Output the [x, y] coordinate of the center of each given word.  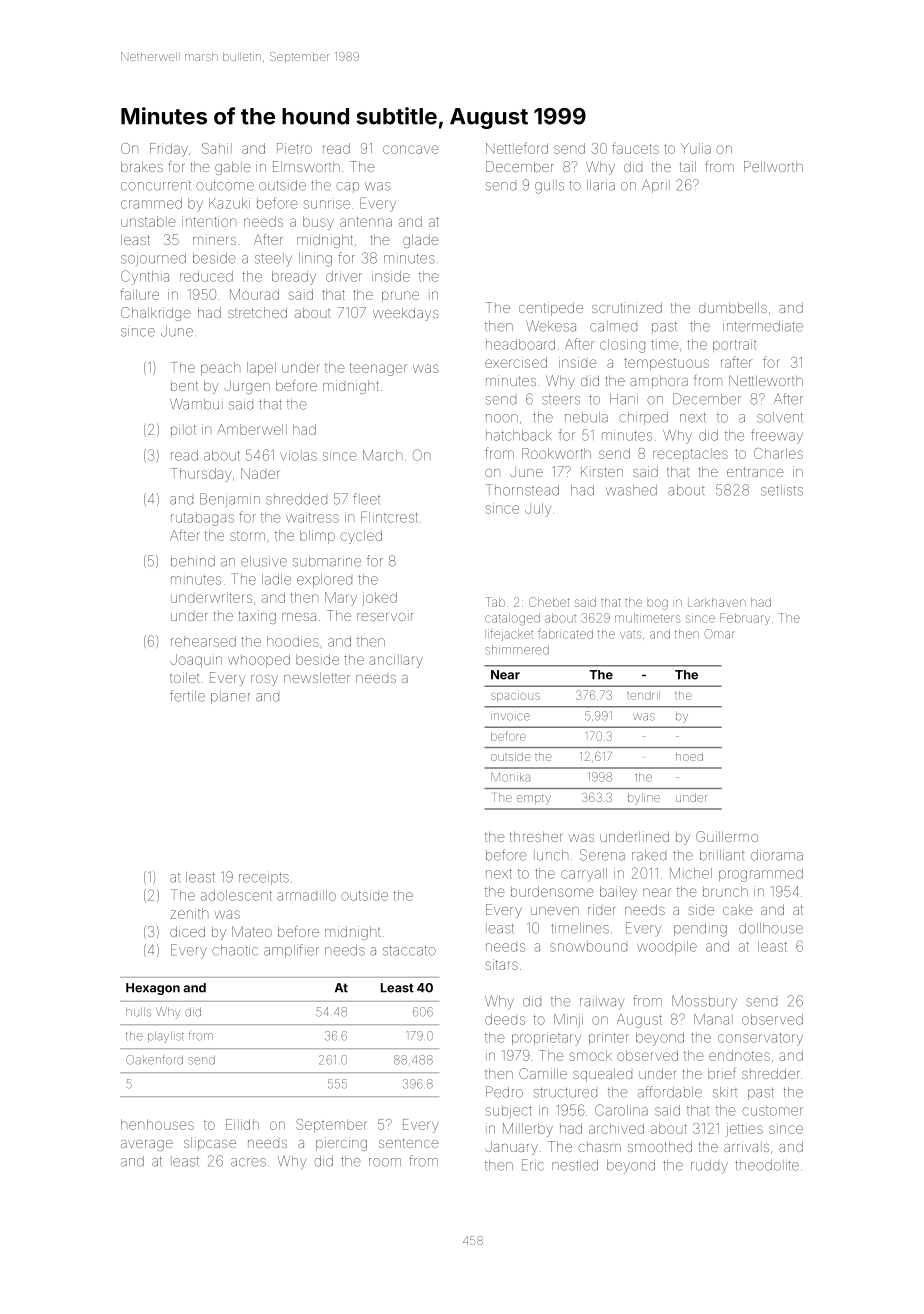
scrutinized [627, 307]
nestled [575, 1165]
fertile [187, 696]
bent [184, 386]
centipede [551, 309]
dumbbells [733, 307]
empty [534, 799]
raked [649, 855]
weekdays [406, 314]
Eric [533, 1165]
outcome [225, 185]
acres [248, 1162]
